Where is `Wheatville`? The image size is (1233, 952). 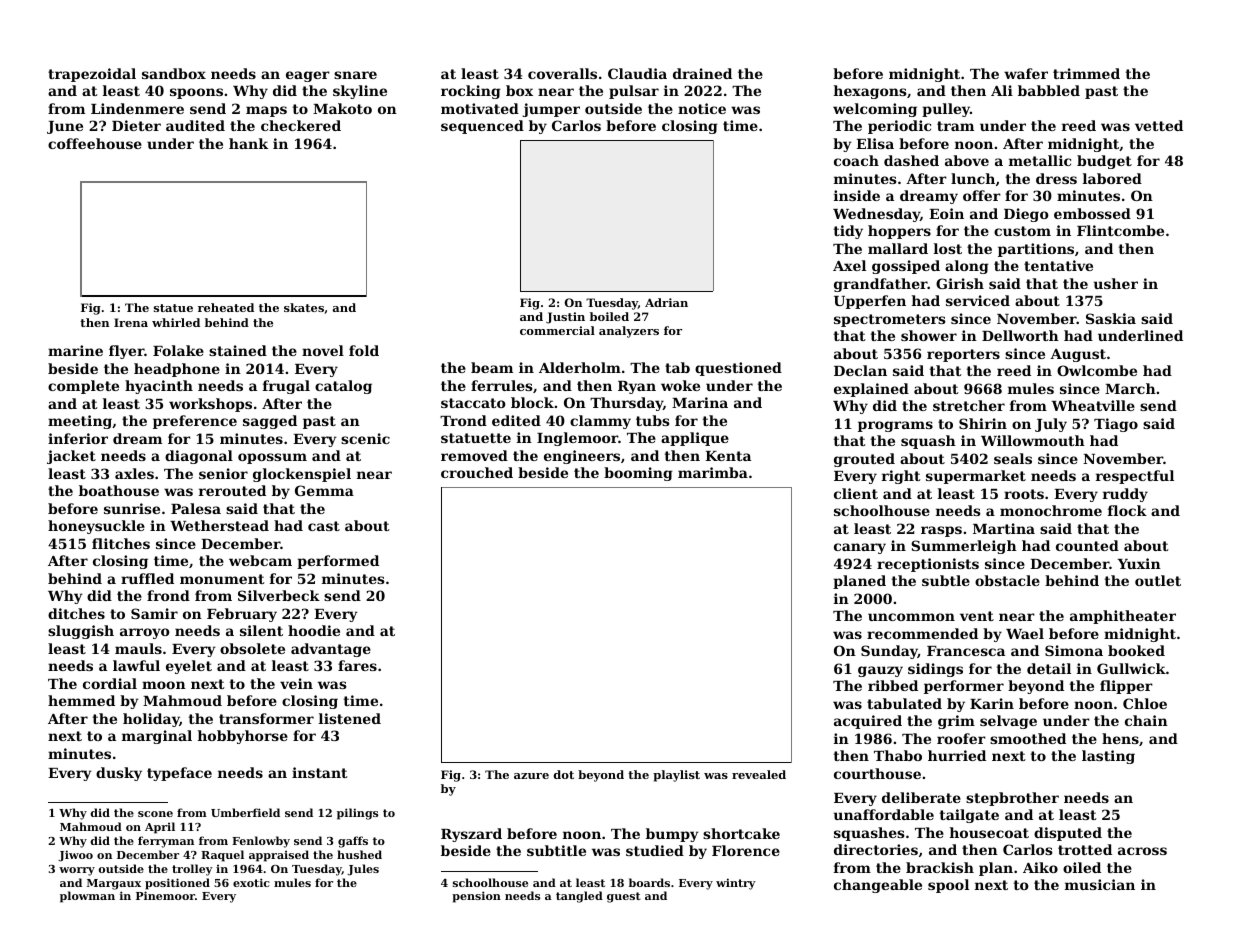 Wheatville is located at coordinates (1093, 405).
